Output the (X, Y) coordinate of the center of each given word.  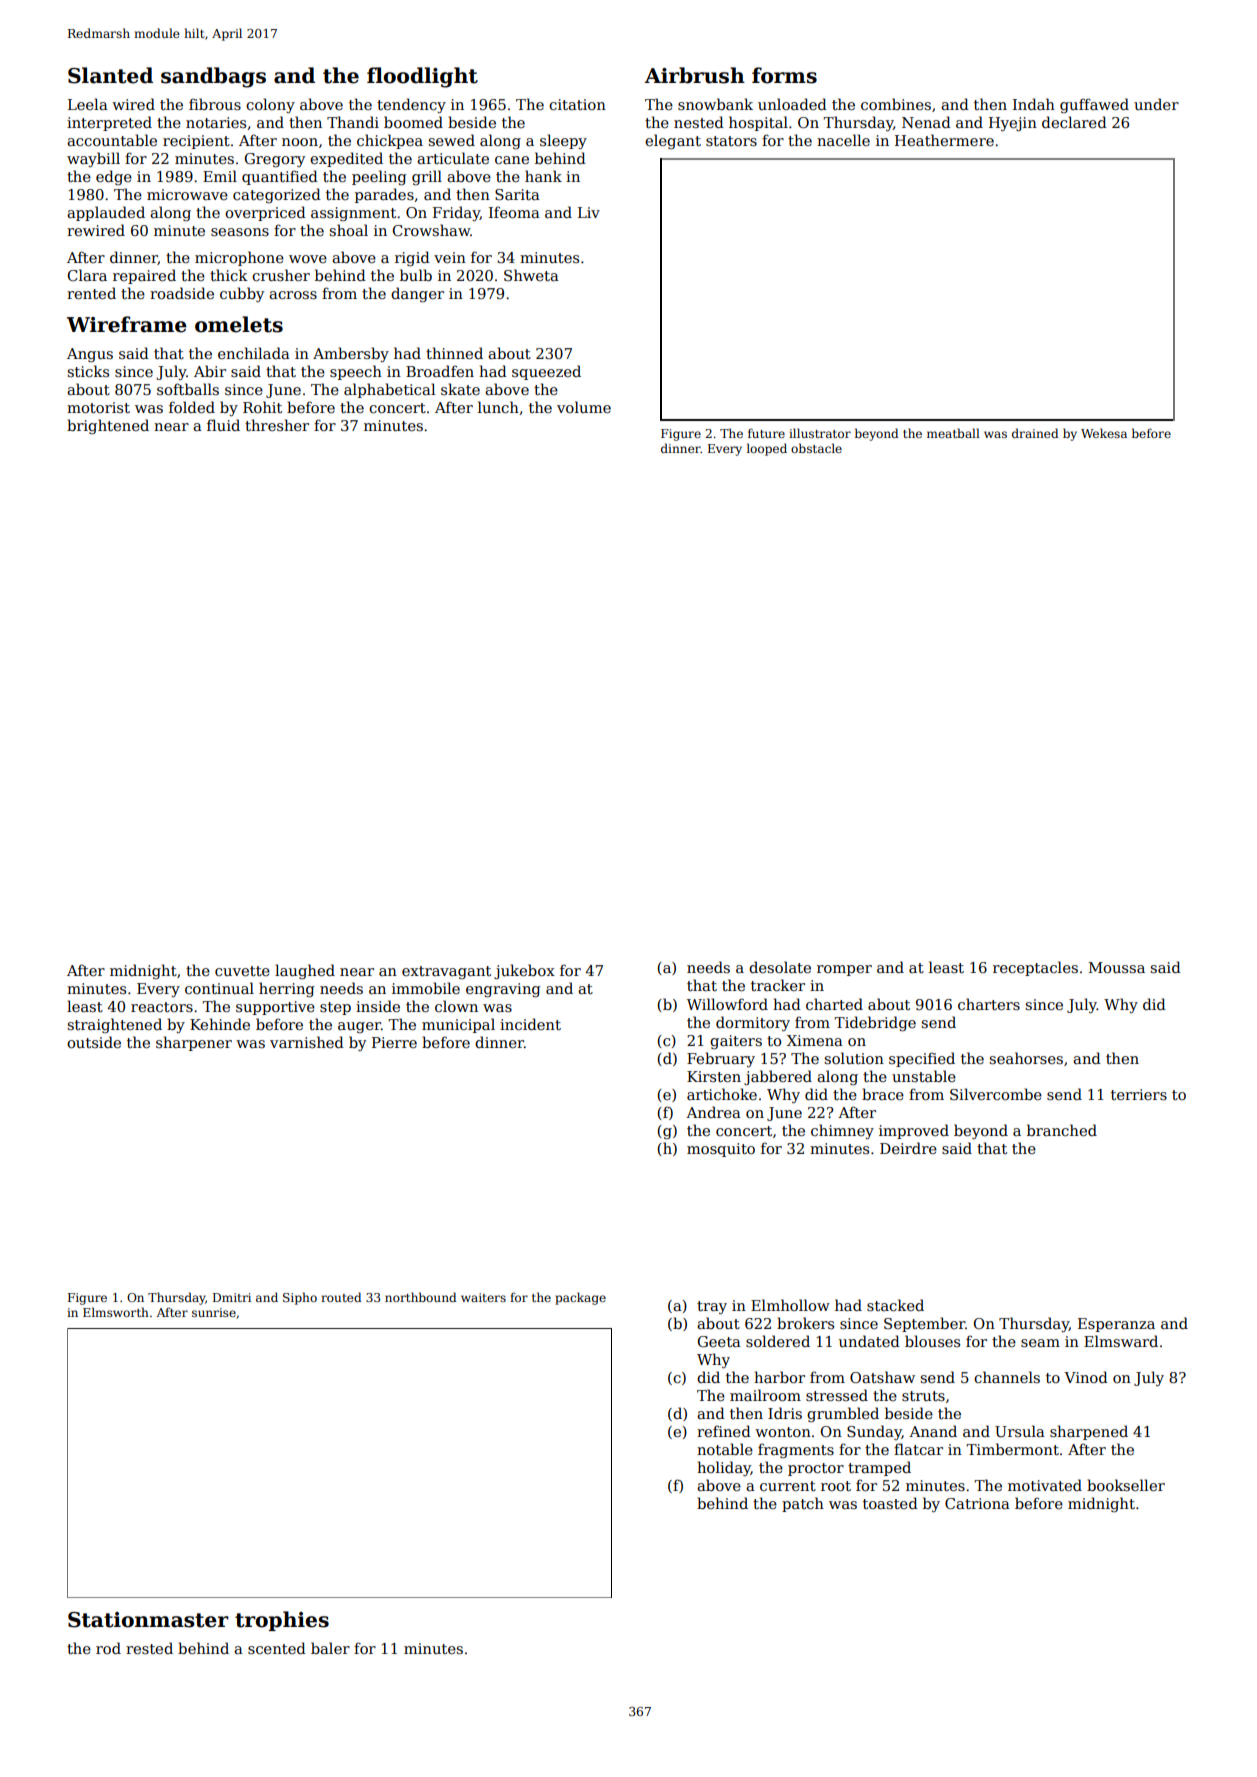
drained (1035, 433)
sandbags (213, 77)
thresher (277, 425)
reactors (162, 1007)
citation (577, 104)
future (766, 433)
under (1156, 104)
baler (330, 1648)
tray (712, 1307)
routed (341, 1297)
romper (844, 970)
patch (803, 1504)
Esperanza (1116, 1325)
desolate (780, 967)
